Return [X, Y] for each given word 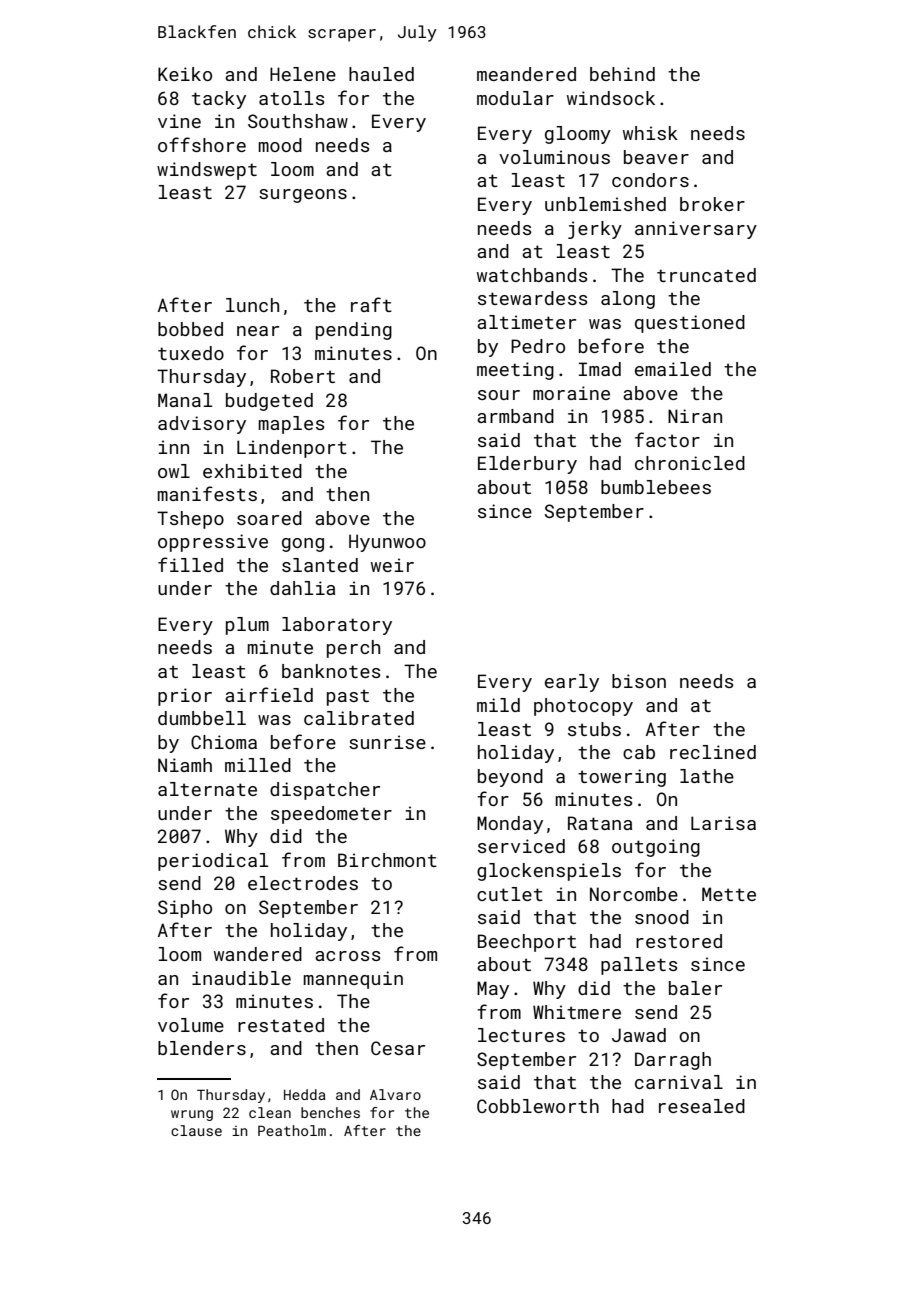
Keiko [185, 74]
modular [515, 98]
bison [639, 681]
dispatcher [325, 791]
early [572, 683]
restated [281, 1025]
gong [303, 545]
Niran [695, 416]
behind [622, 74]
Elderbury [527, 465]
